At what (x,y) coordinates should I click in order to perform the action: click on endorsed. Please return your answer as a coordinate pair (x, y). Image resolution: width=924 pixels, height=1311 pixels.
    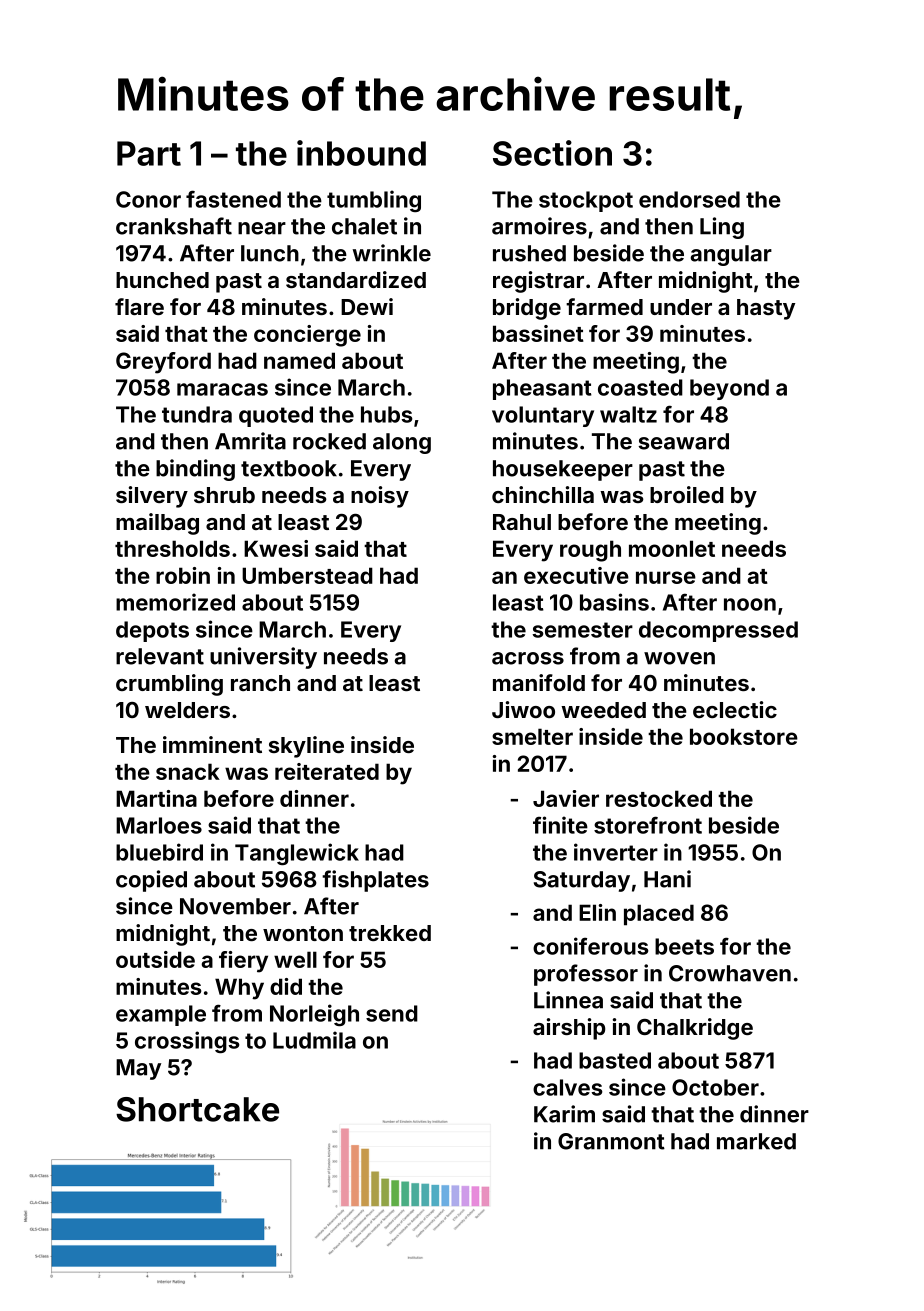
    Looking at the image, I should click on (689, 199).
